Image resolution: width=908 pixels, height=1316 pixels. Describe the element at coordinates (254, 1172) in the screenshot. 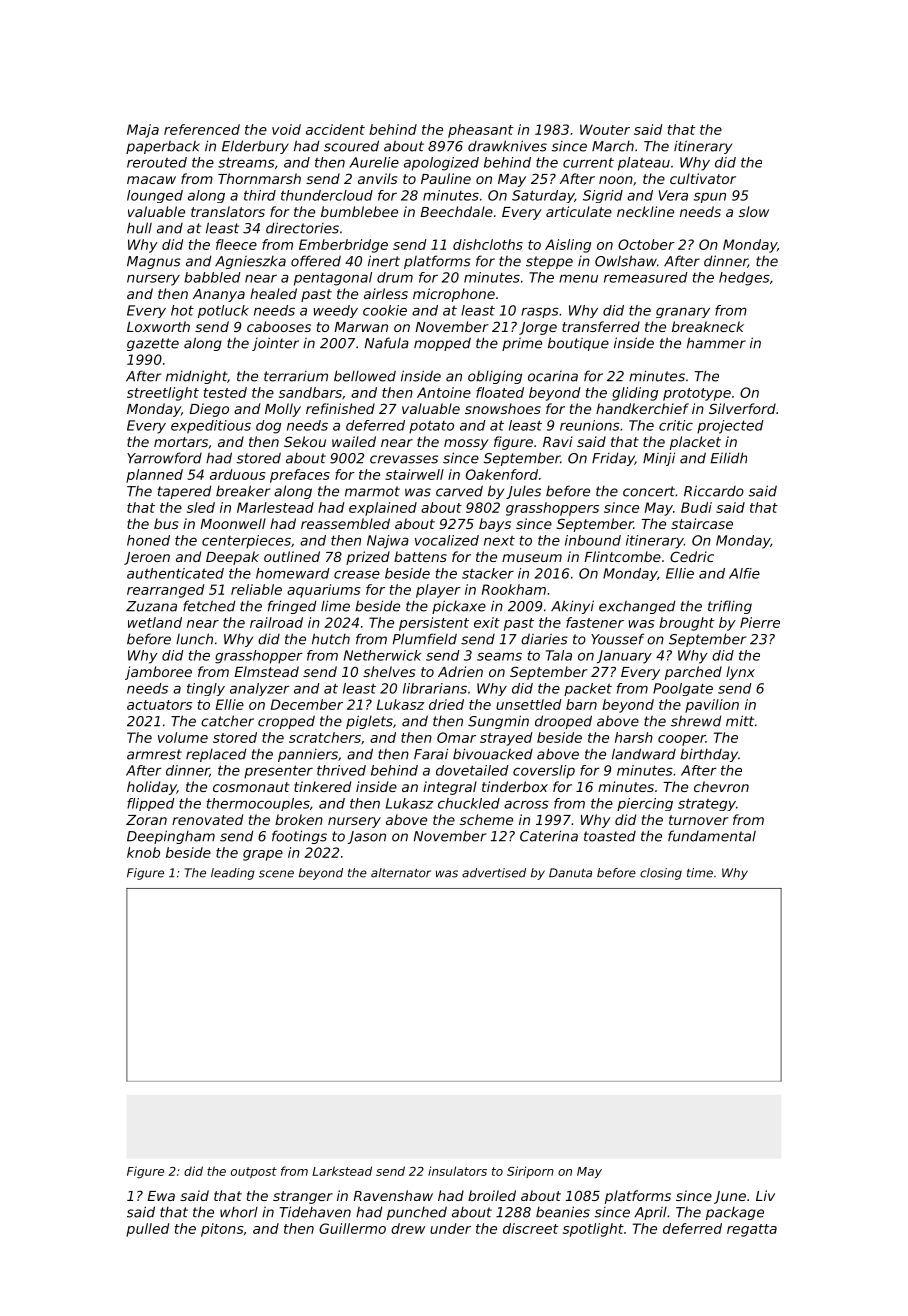

I see `outpost` at that location.
